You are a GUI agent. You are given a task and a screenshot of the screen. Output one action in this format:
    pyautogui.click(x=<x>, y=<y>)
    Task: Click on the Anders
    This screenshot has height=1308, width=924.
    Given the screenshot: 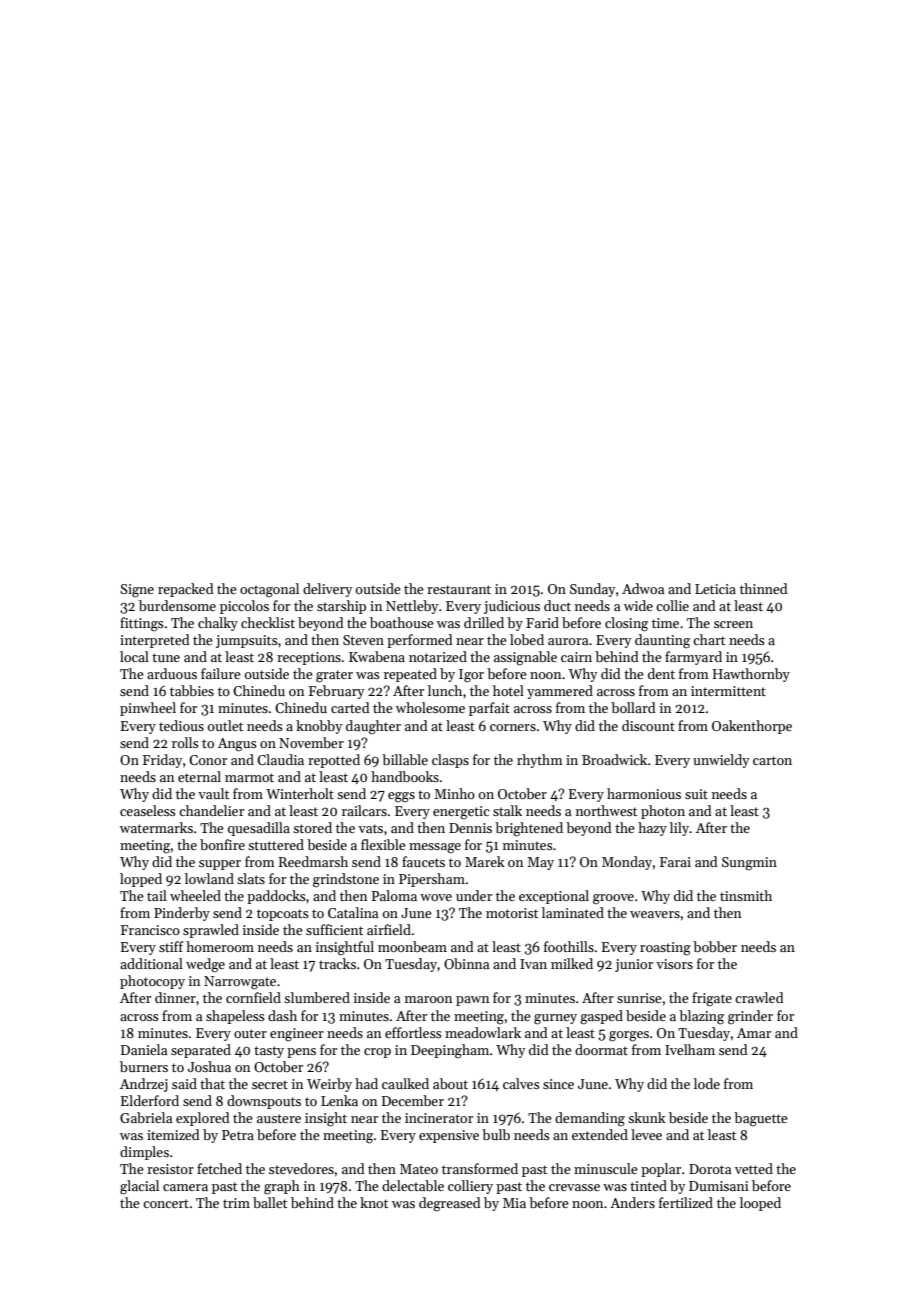 What is the action you would take?
    pyautogui.click(x=632, y=1202)
